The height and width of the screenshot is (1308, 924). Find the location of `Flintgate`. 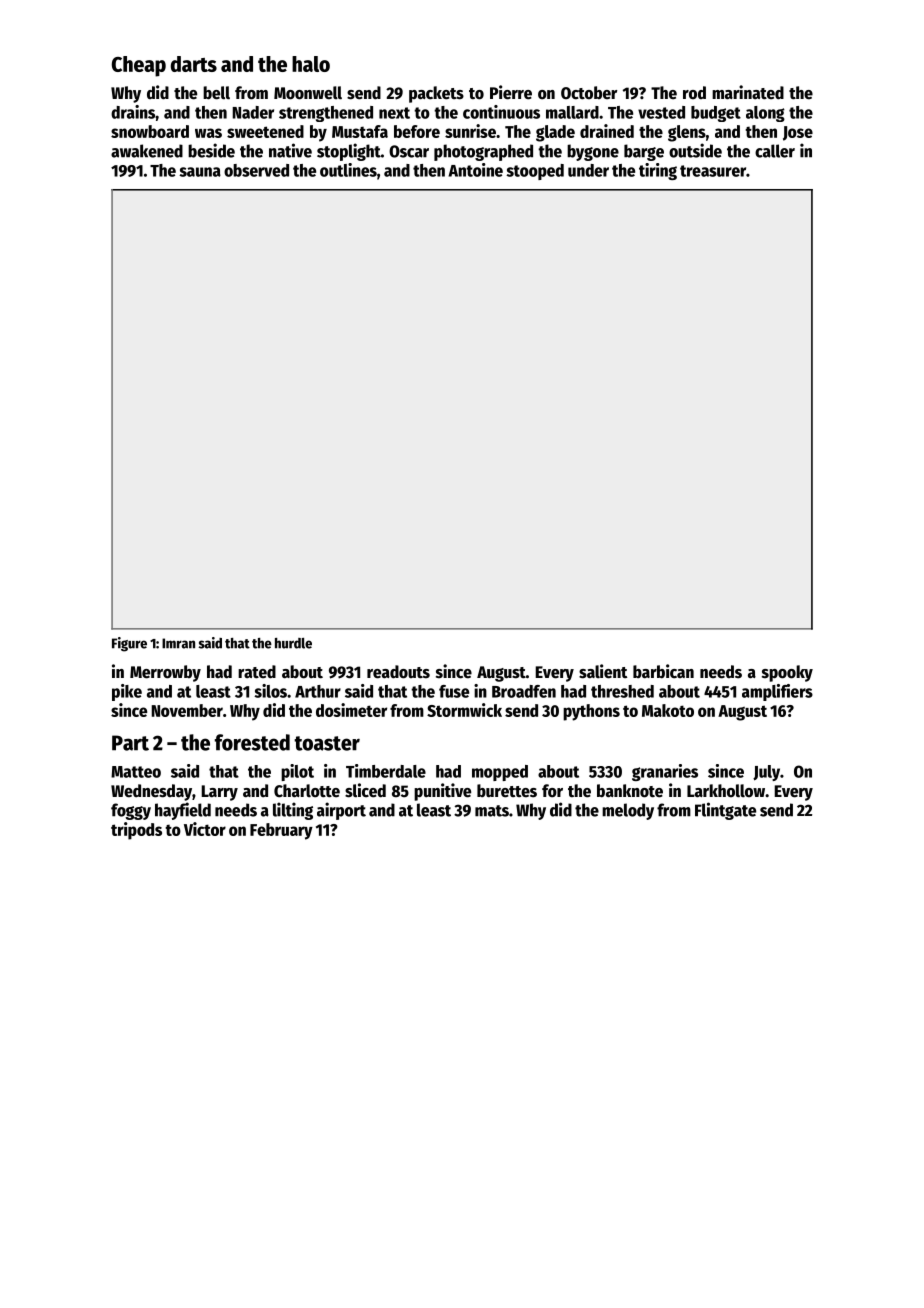

Flintgate is located at coordinates (725, 811).
